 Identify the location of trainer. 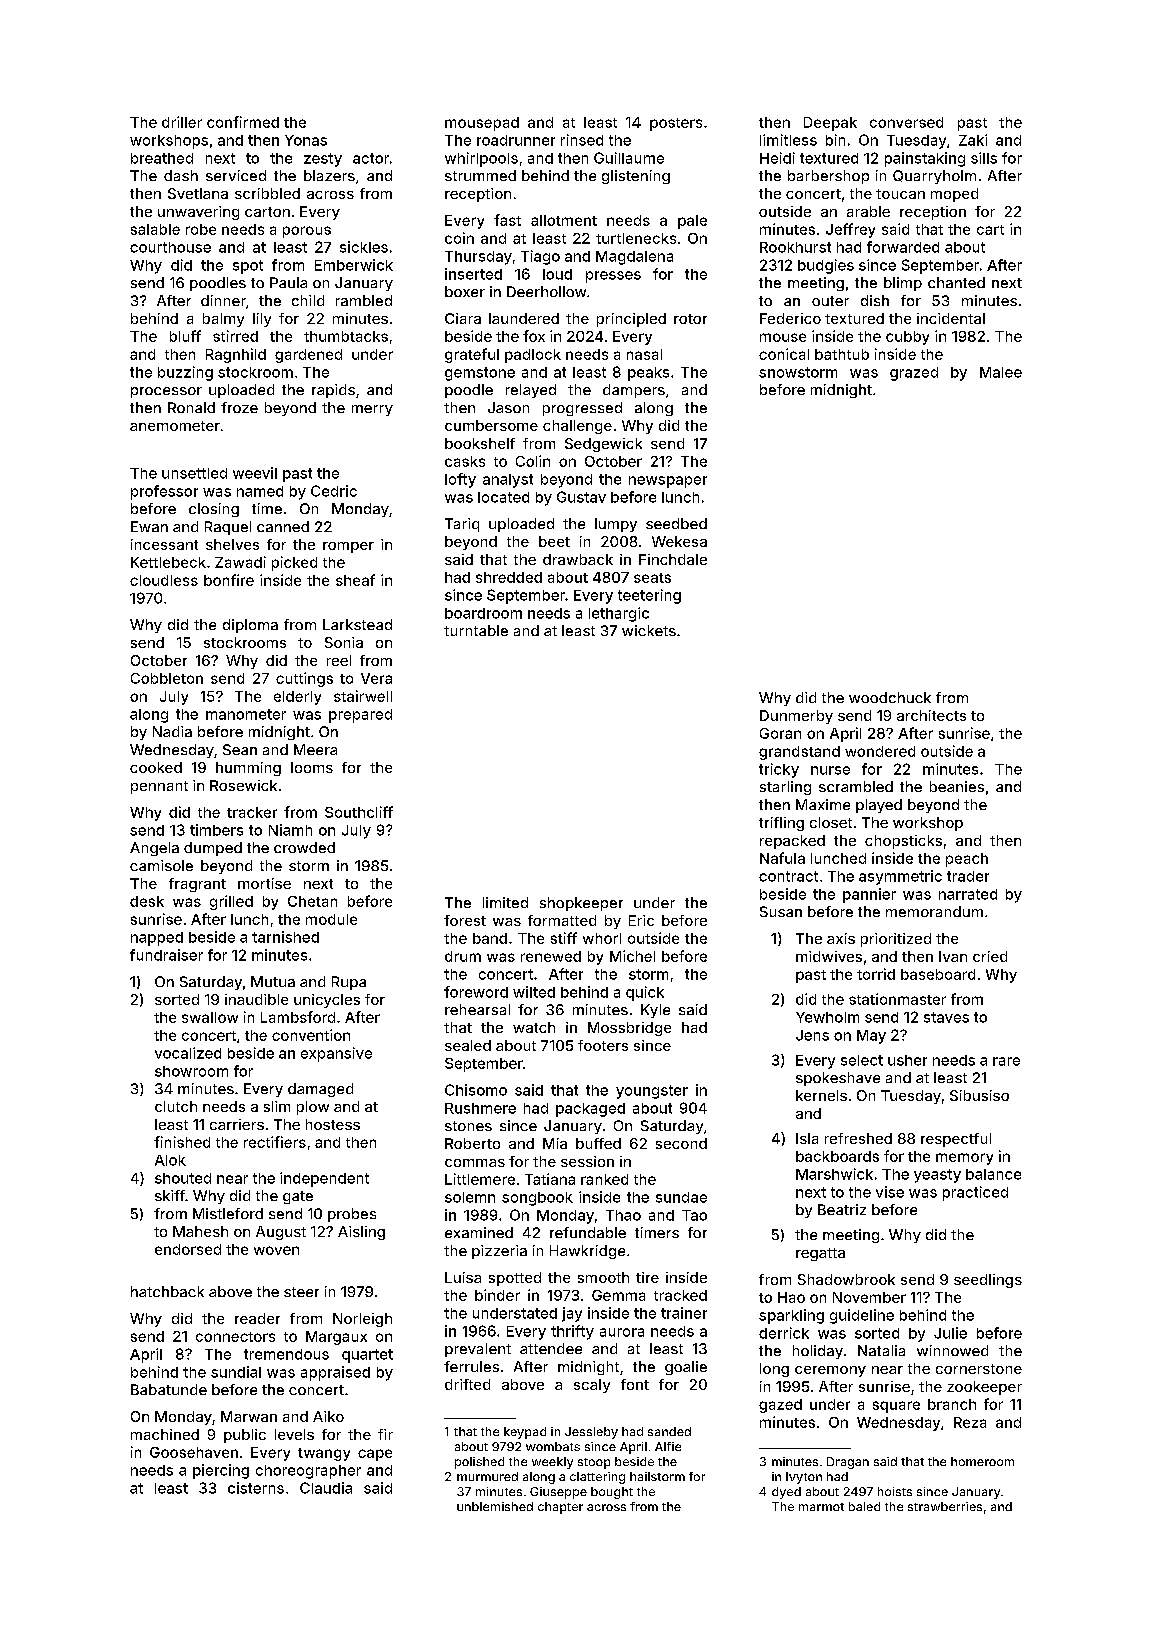
(684, 1313).
